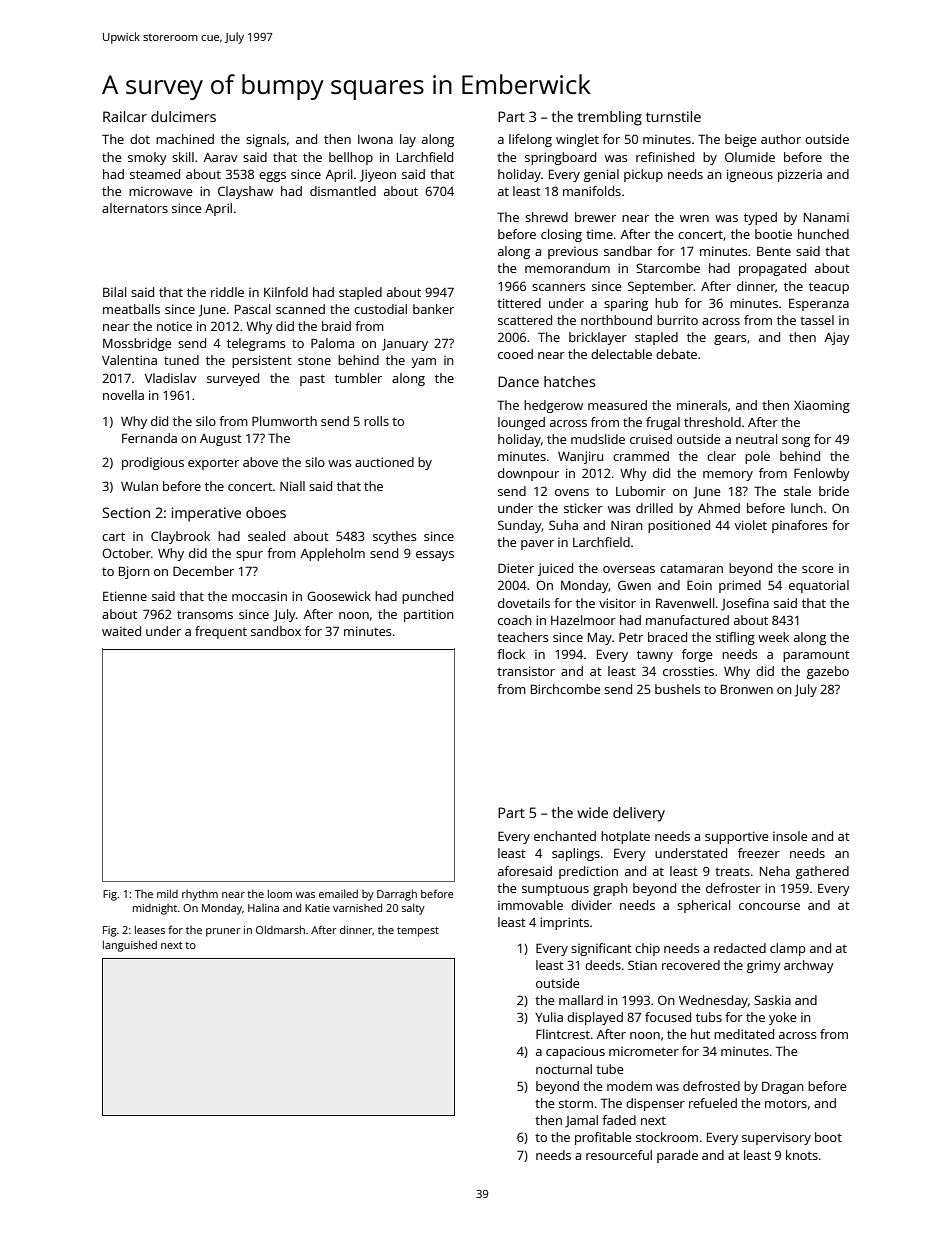 The height and width of the screenshot is (1233, 952). What do you see at coordinates (691, 965) in the screenshot?
I see `recovered` at bounding box center [691, 965].
